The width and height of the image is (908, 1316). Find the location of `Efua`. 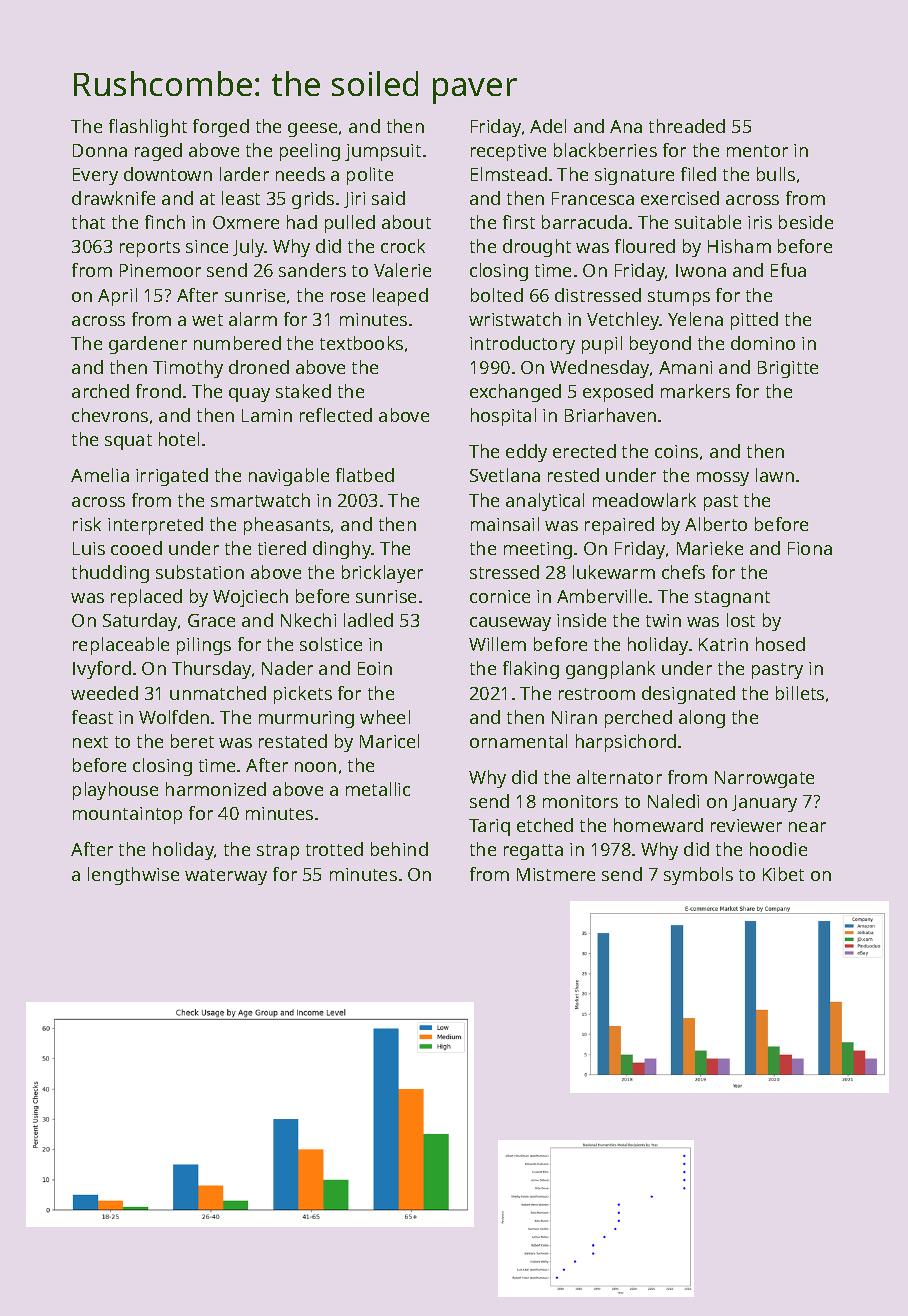

Efua is located at coordinates (788, 270).
